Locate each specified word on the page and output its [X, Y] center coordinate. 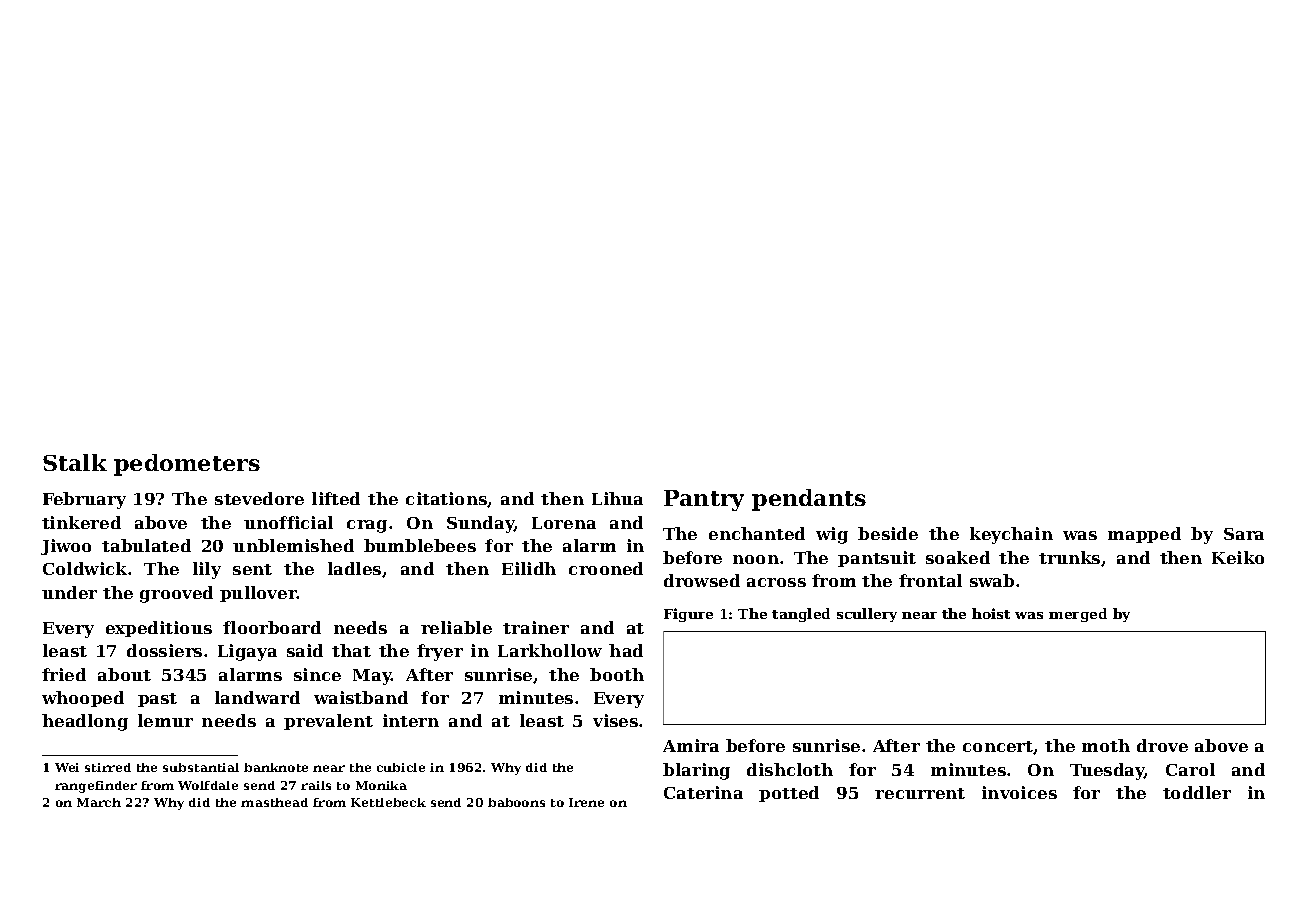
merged [1078, 615]
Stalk [75, 462]
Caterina [703, 792]
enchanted [757, 533]
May [372, 677]
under [69, 592]
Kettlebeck [388, 802]
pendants [809, 500]
